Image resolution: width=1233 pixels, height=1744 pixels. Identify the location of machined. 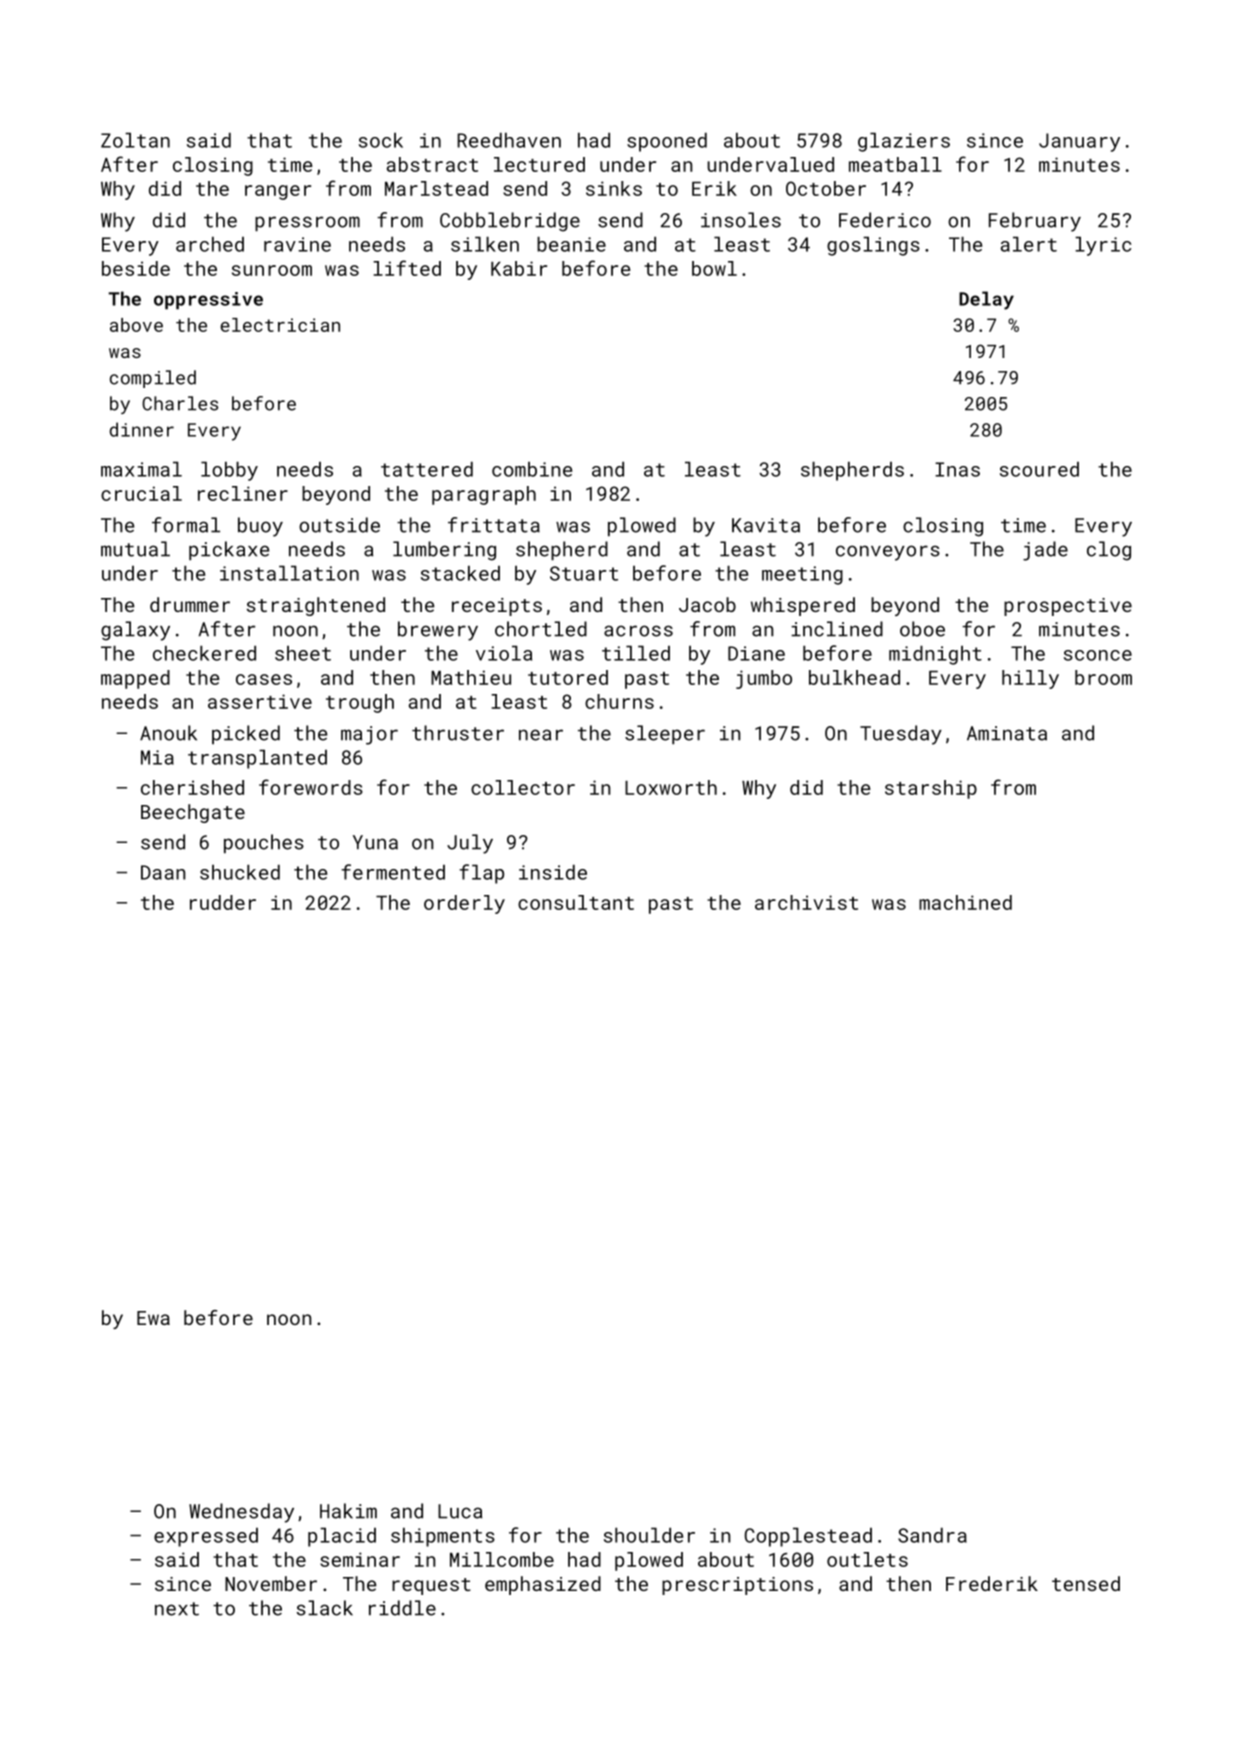
(965, 902).
